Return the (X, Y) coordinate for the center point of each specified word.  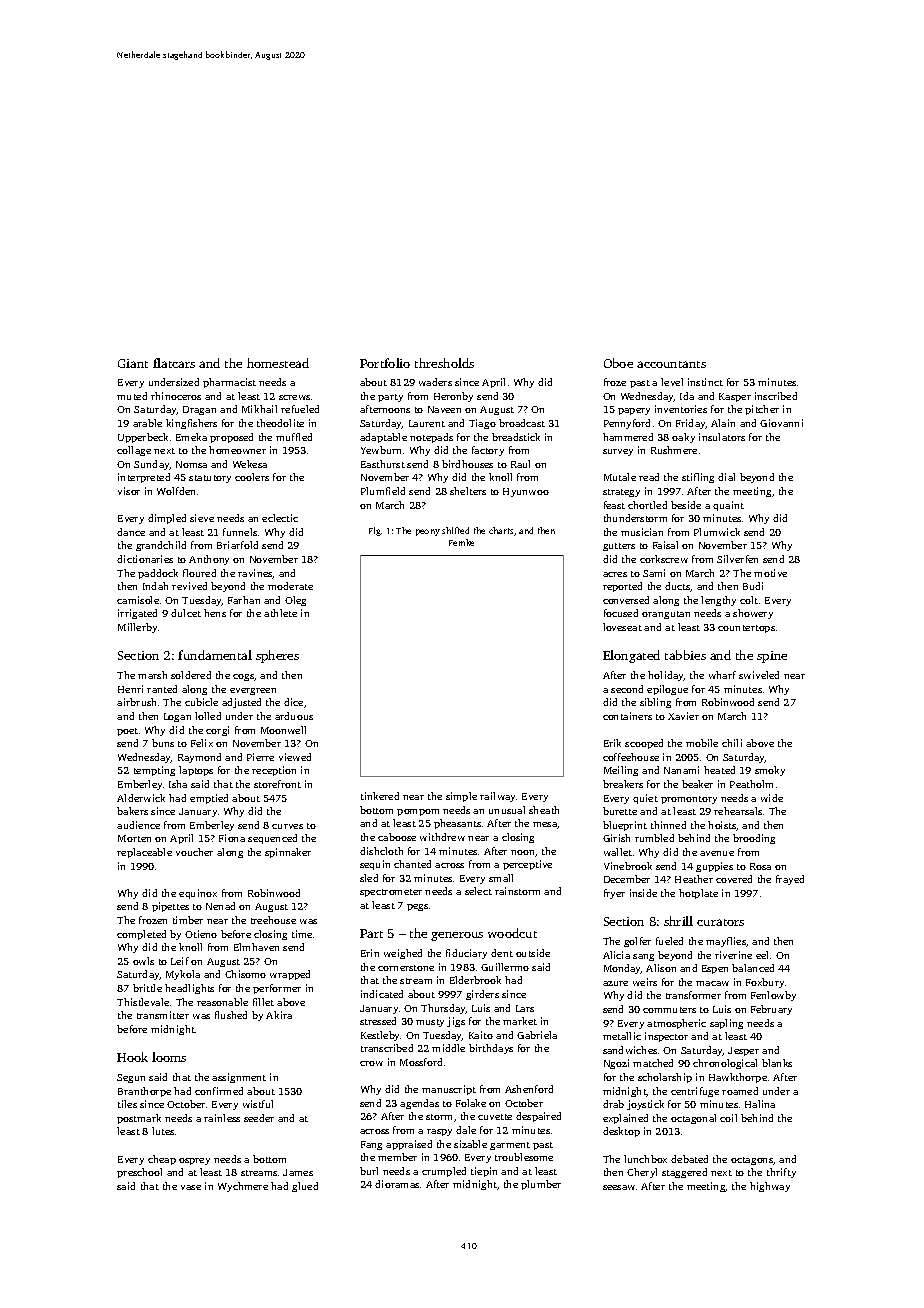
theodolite (280, 423)
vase (191, 1187)
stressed (378, 1021)
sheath (544, 810)
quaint (728, 506)
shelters (468, 491)
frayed (790, 880)
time (302, 934)
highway (770, 1187)
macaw (712, 983)
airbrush (136, 702)
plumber (541, 1185)
